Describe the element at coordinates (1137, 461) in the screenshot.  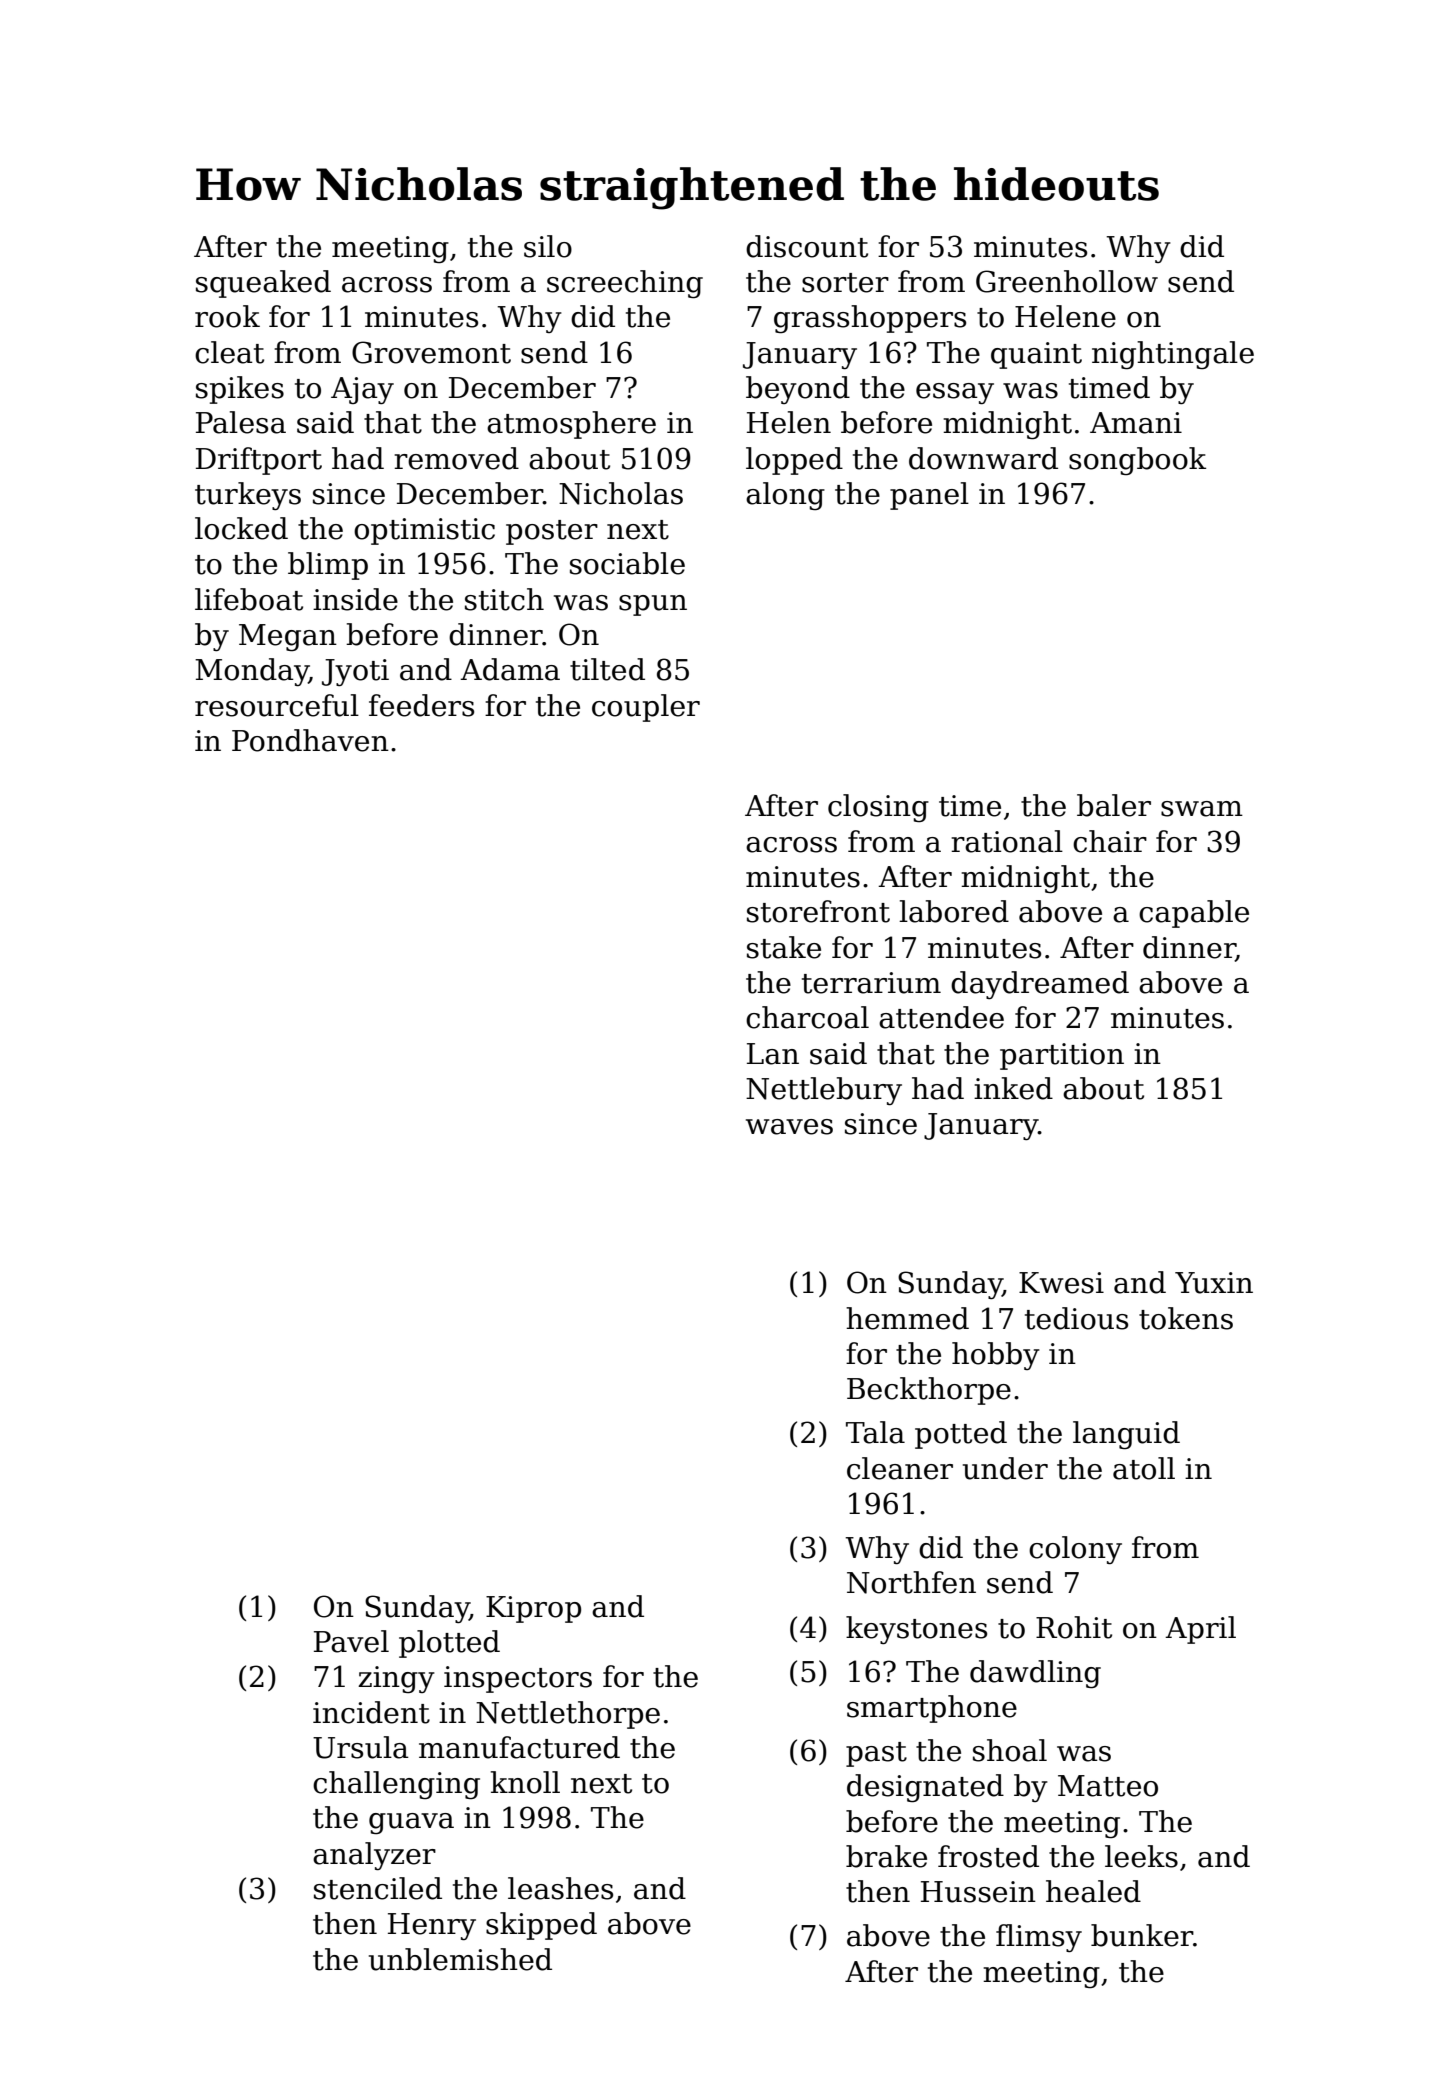
I see `songbook` at that location.
